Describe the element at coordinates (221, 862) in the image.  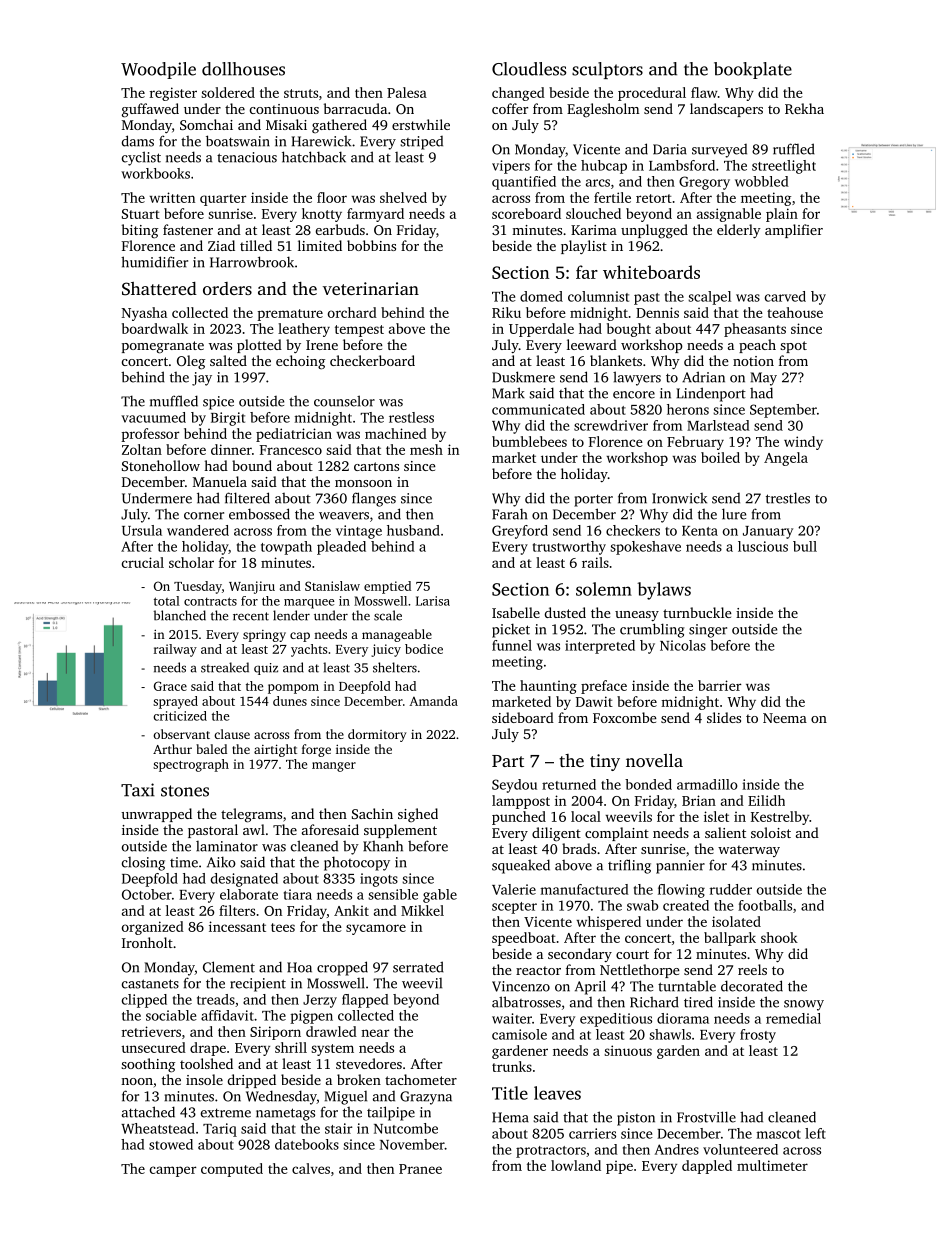
I see `Aiko` at that location.
